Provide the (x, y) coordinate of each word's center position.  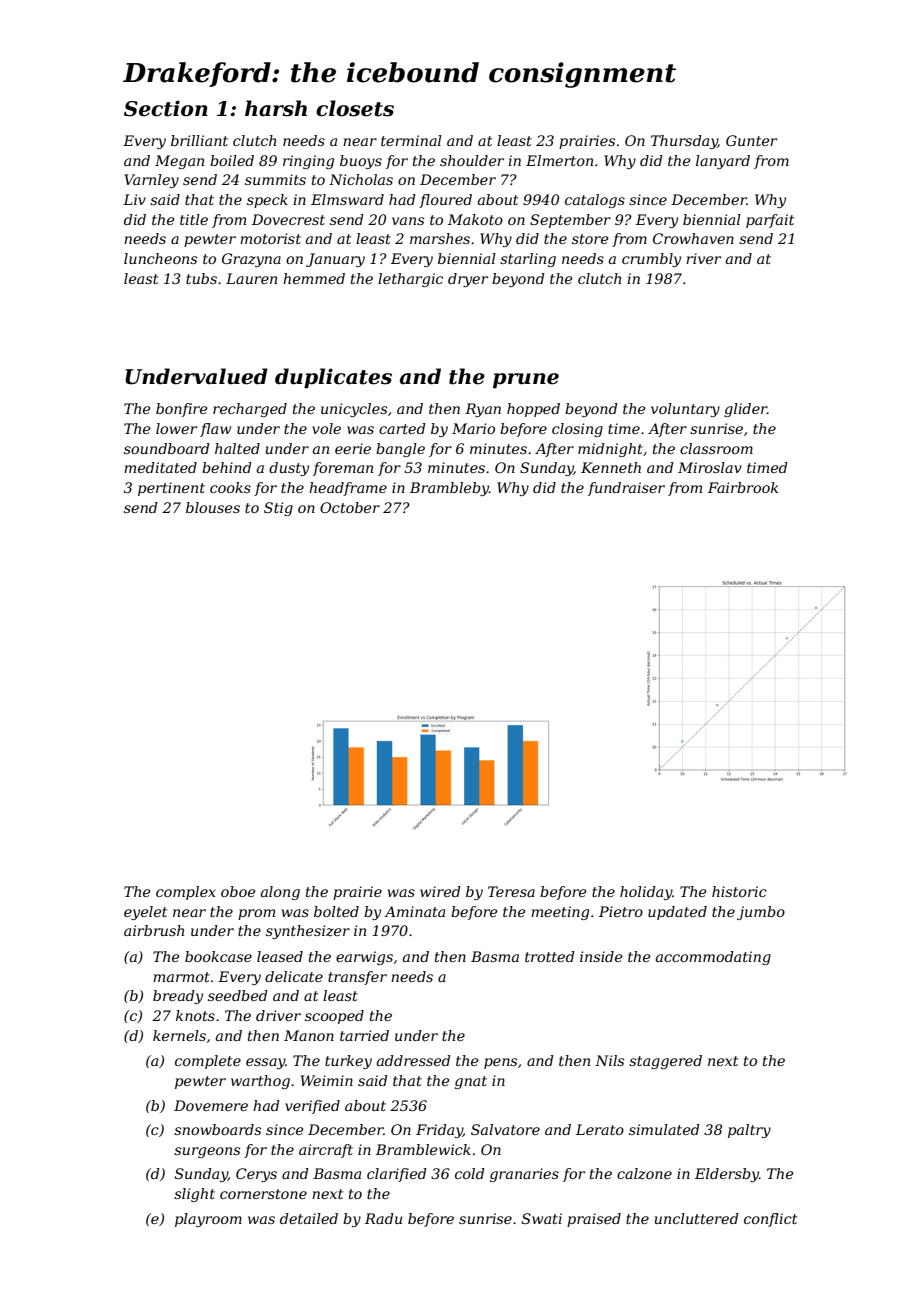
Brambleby (449, 489)
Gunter (751, 140)
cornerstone (263, 1194)
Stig (278, 509)
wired (440, 891)
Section (166, 108)
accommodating (713, 958)
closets (355, 108)
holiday (646, 893)
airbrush (154, 930)
